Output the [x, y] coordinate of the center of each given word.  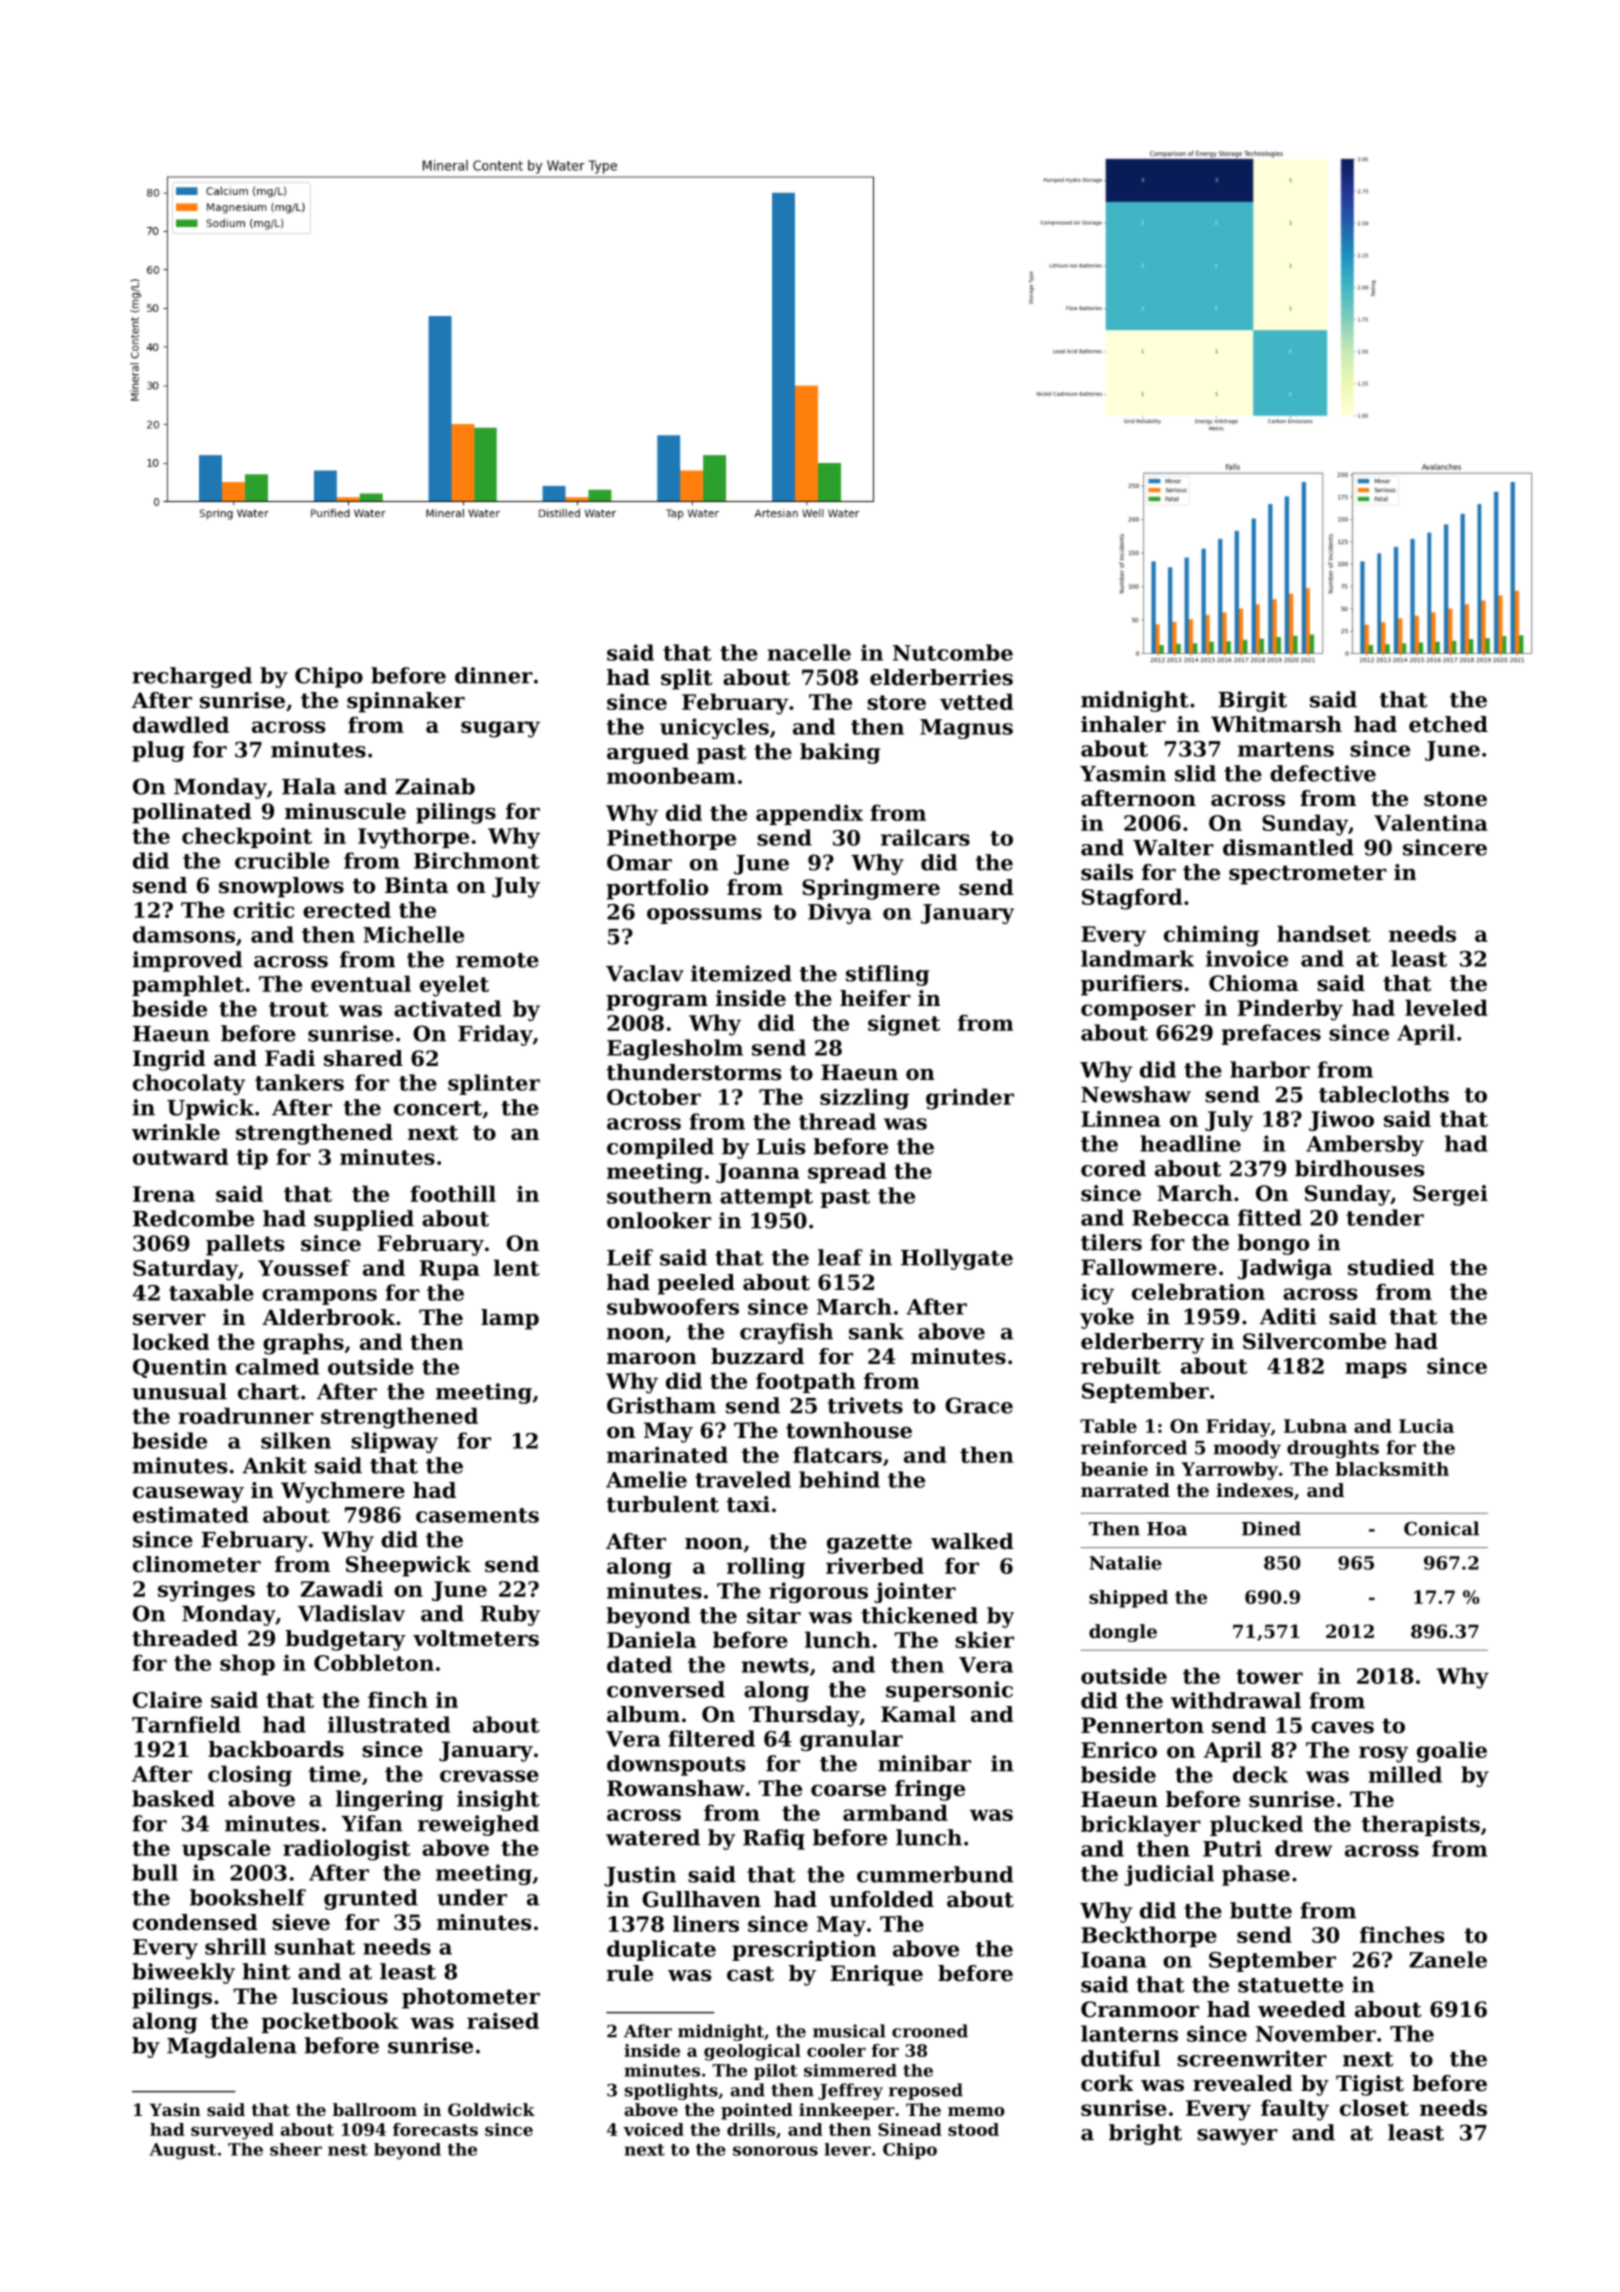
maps [1376, 1370]
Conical [1441, 1528]
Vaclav [645, 973]
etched [1448, 724]
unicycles [714, 728]
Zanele [1448, 1959]
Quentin [180, 1368]
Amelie [646, 1479]
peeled [696, 1284]
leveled [1446, 1007]
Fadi [290, 1058]
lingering [389, 1800]
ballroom [375, 2109]
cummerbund [935, 1874]
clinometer [197, 1564]
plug [158, 751]
